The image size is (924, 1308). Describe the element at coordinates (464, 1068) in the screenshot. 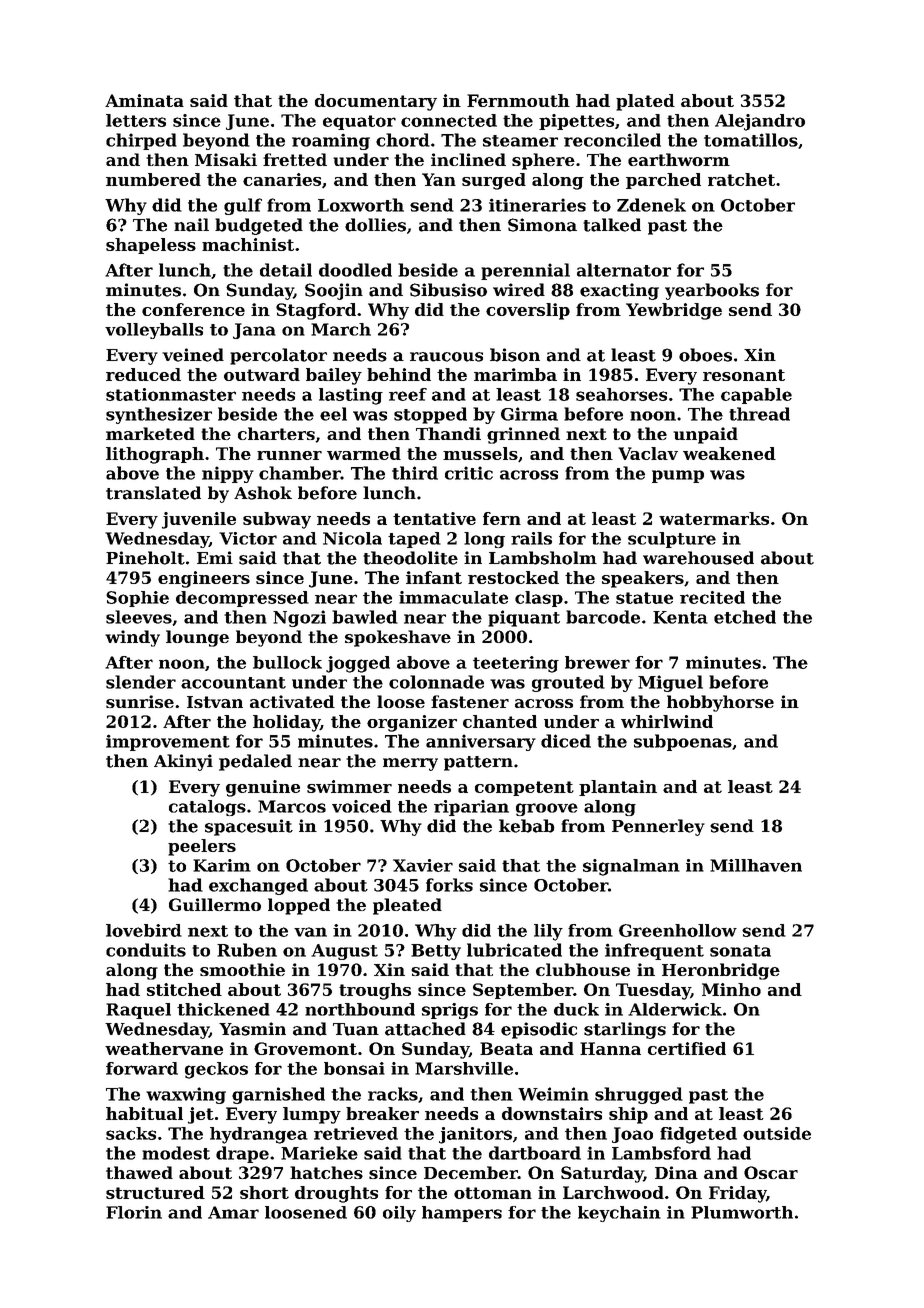

I see `Marshville` at that location.
